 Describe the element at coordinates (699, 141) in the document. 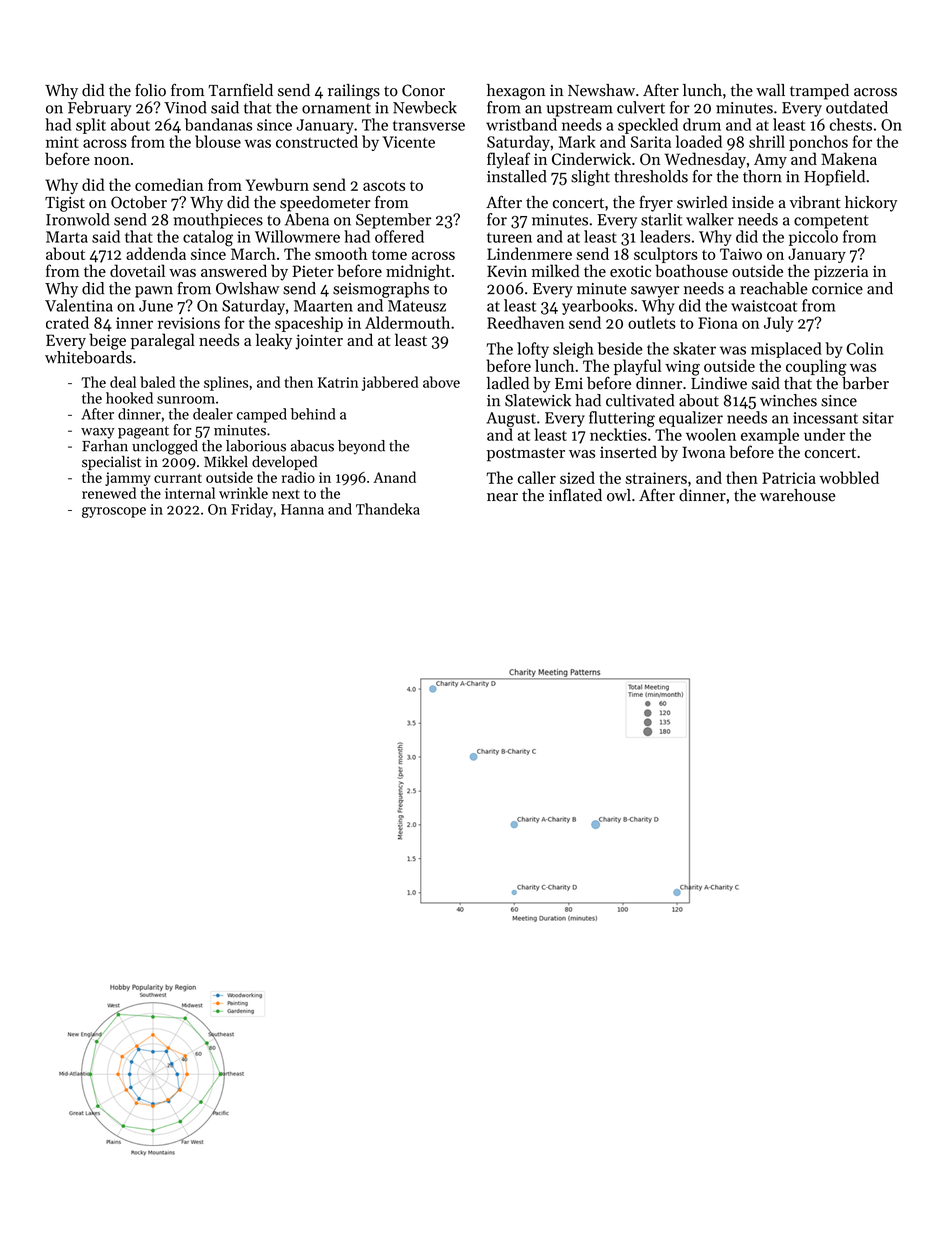

I see `loaded` at that location.
